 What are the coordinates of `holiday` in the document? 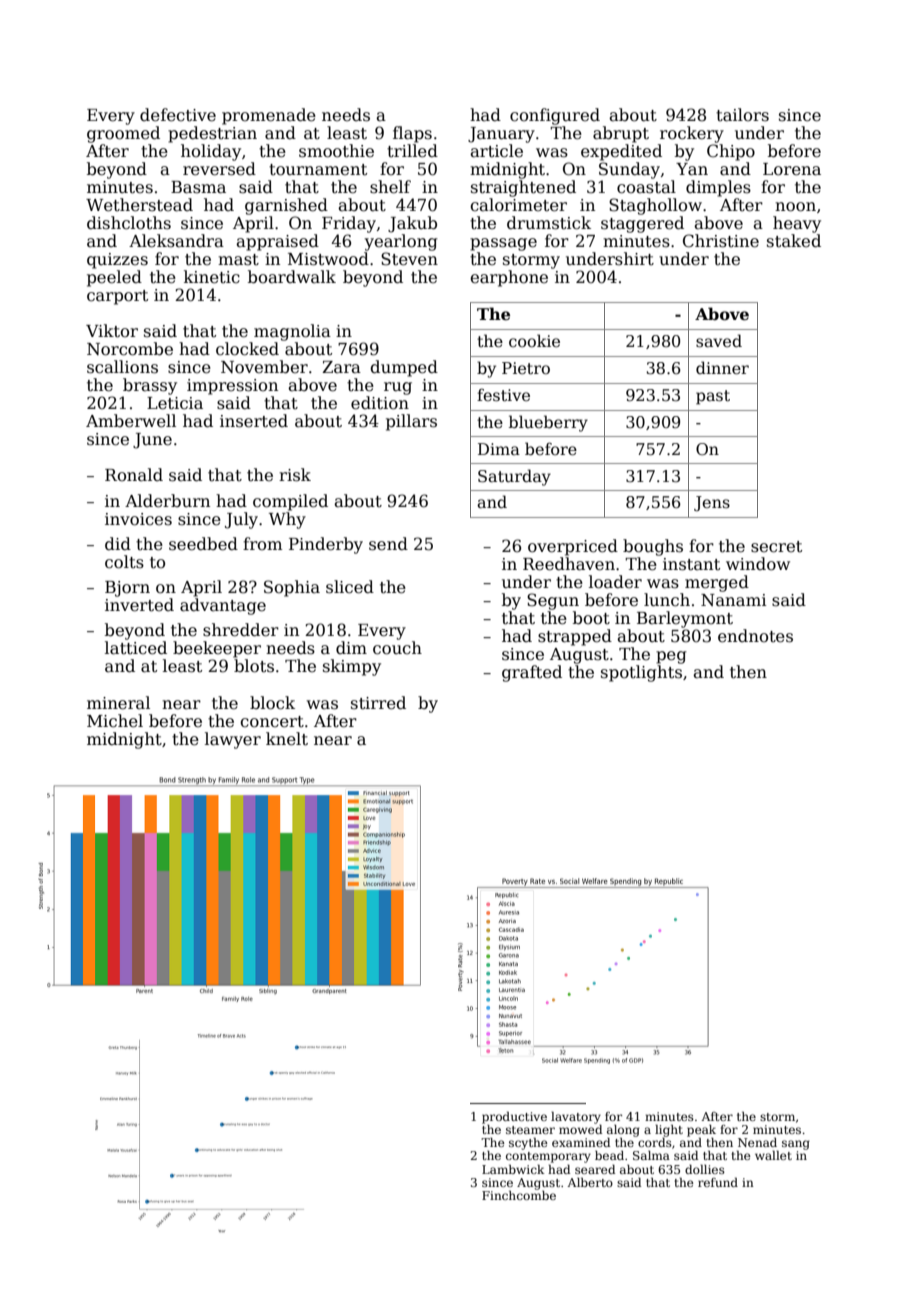 It's located at (211, 152).
